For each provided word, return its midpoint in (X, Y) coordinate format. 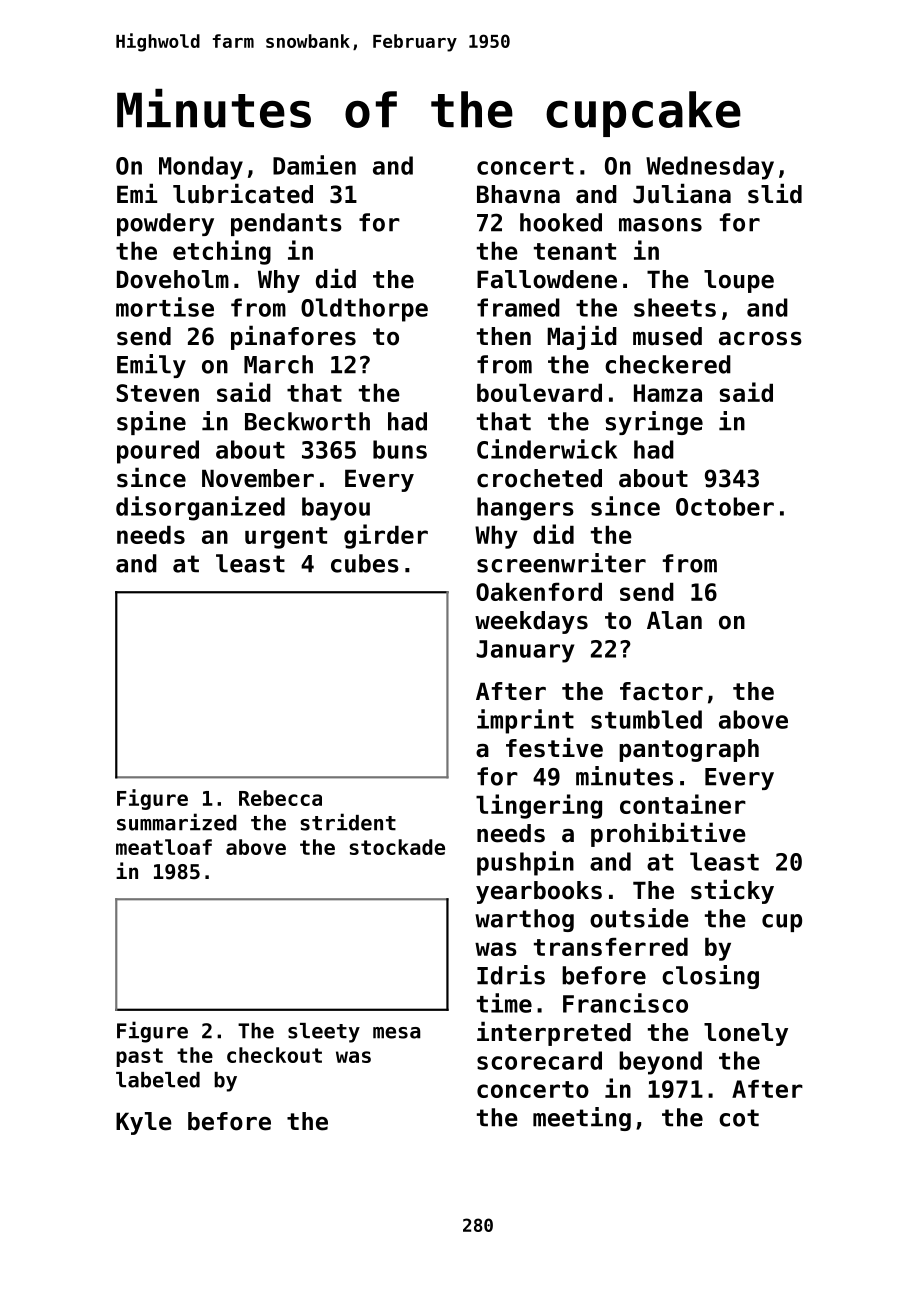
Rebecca (280, 798)
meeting (582, 1119)
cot (739, 1118)
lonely (746, 1034)
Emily (151, 366)
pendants (286, 224)
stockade (397, 847)
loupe (739, 281)
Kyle (144, 1123)
